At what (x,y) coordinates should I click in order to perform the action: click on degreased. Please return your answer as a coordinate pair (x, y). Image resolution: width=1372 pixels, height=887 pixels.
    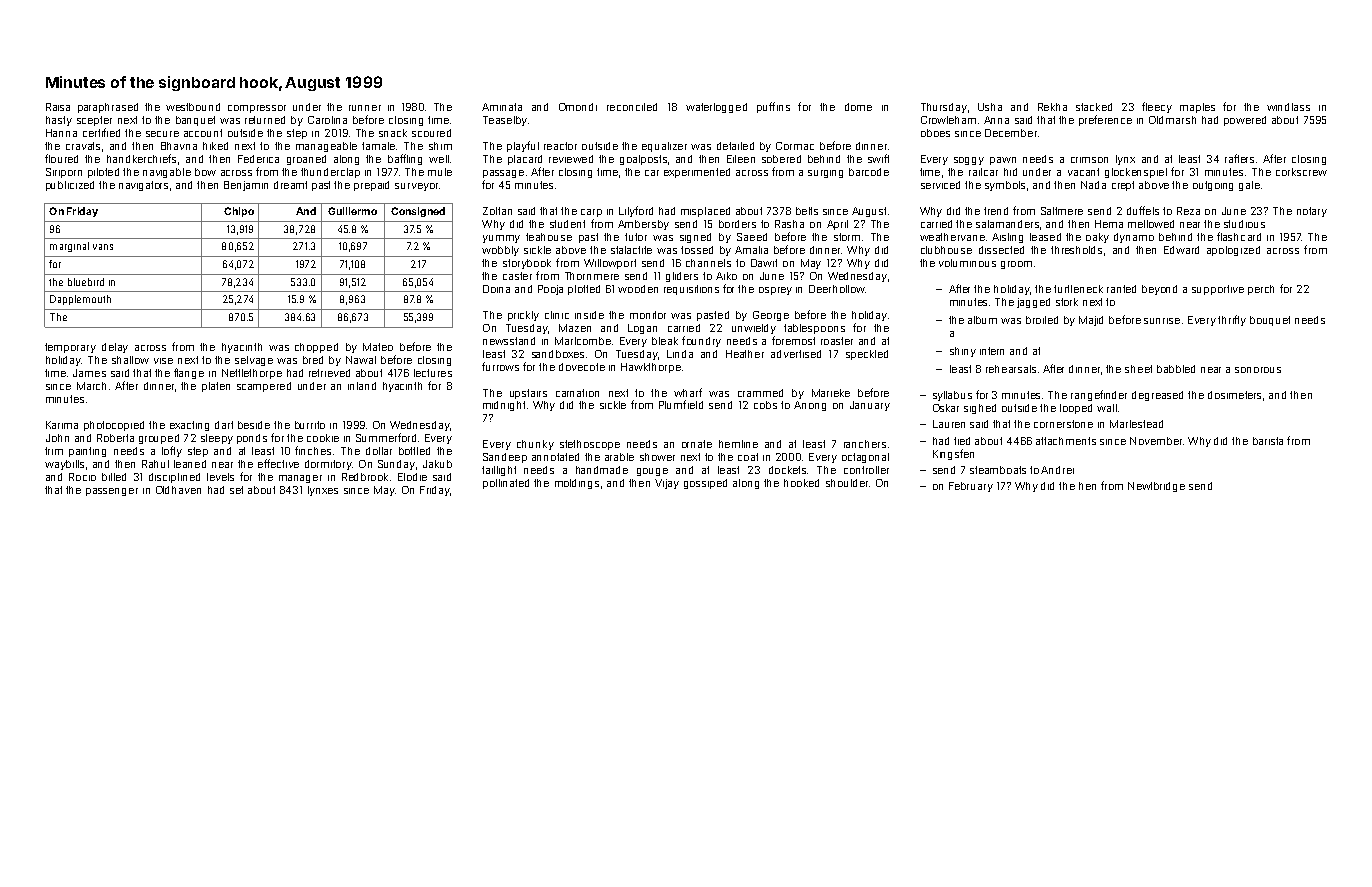
    Looking at the image, I should click on (1157, 396).
